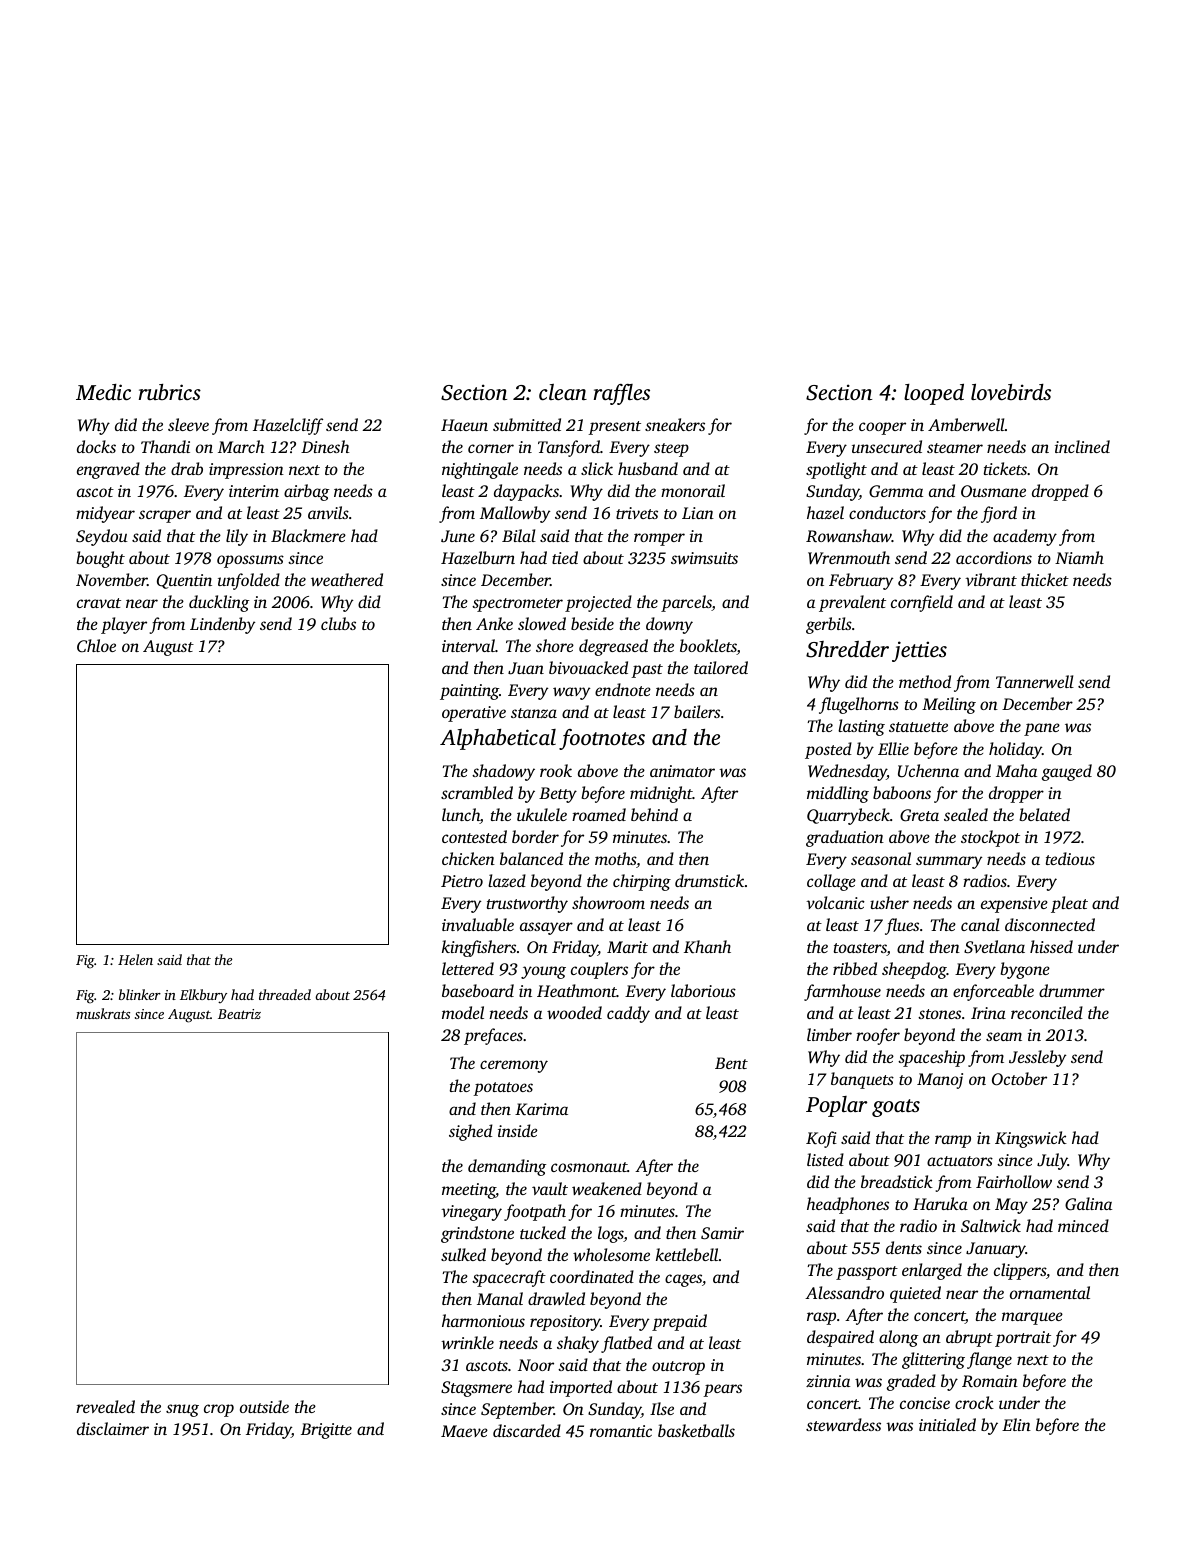 The height and width of the page is (1548, 1196). Describe the element at coordinates (463, 1254) in the page. I see `sulked` at that location.
